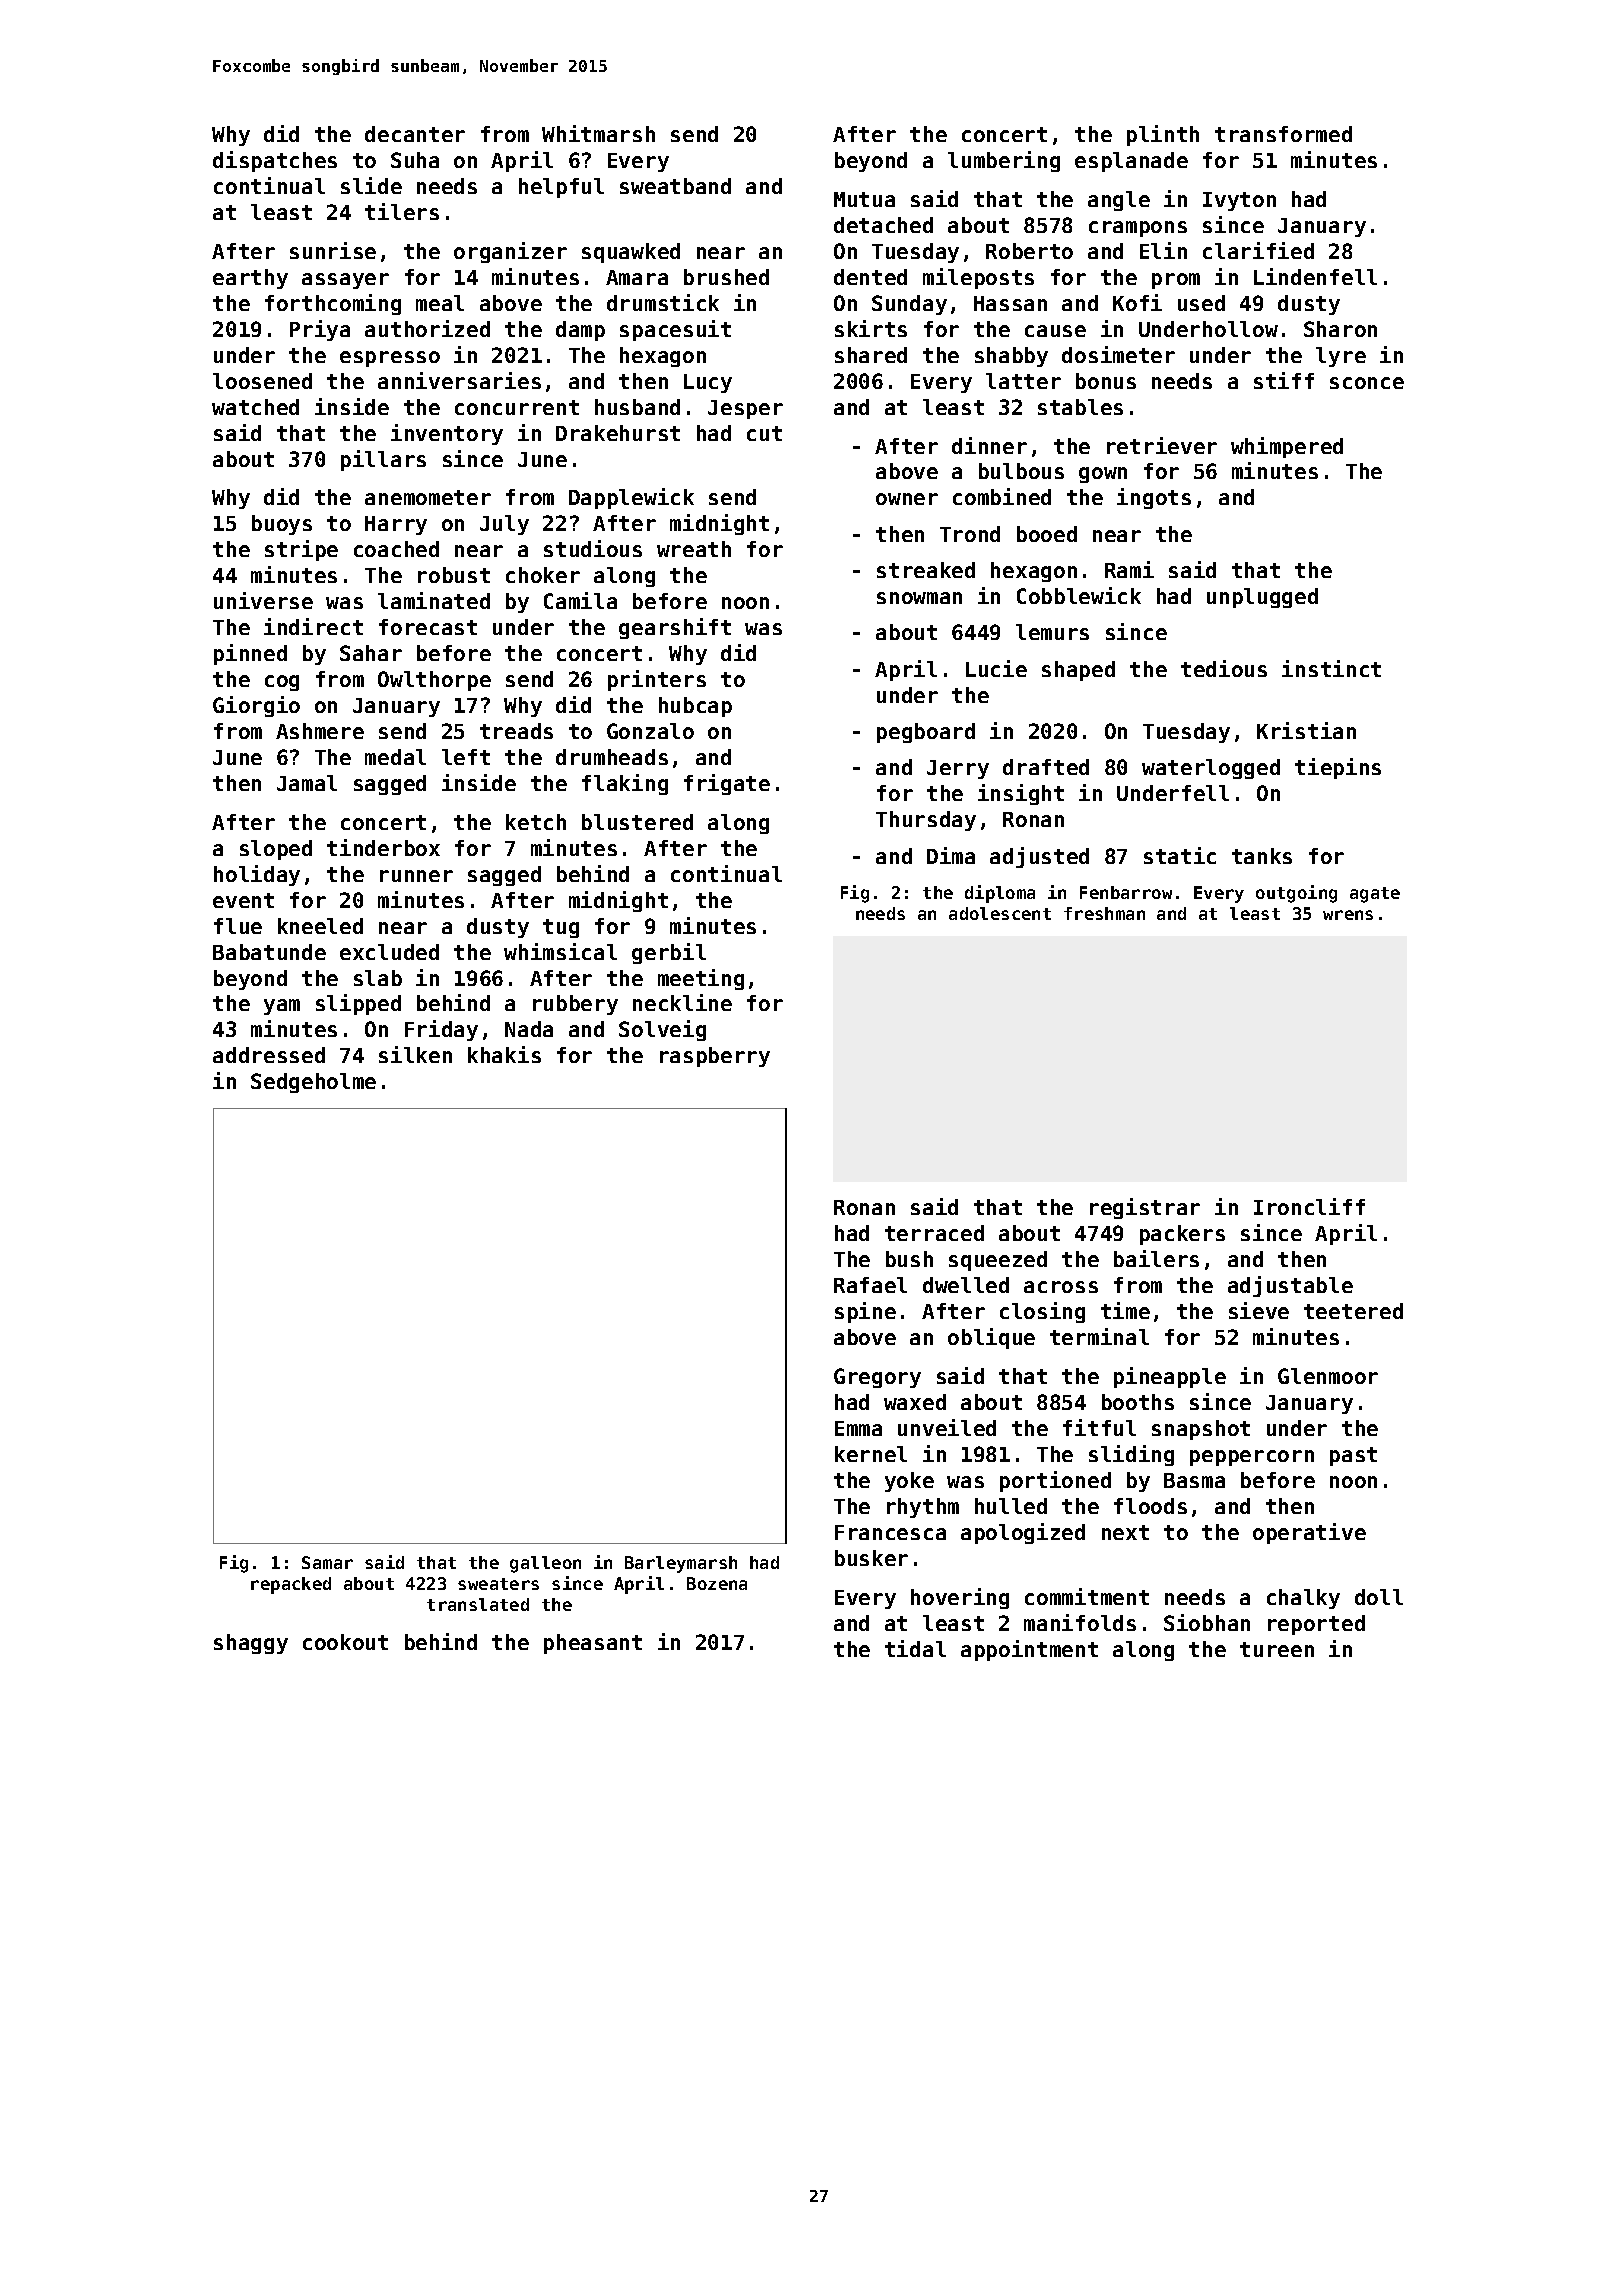 The width and height of the image is (1620, 2292). What do you see at coordinates (1163, 135) in the image?
I see `plinth` at bounding box center [1163, 135].
